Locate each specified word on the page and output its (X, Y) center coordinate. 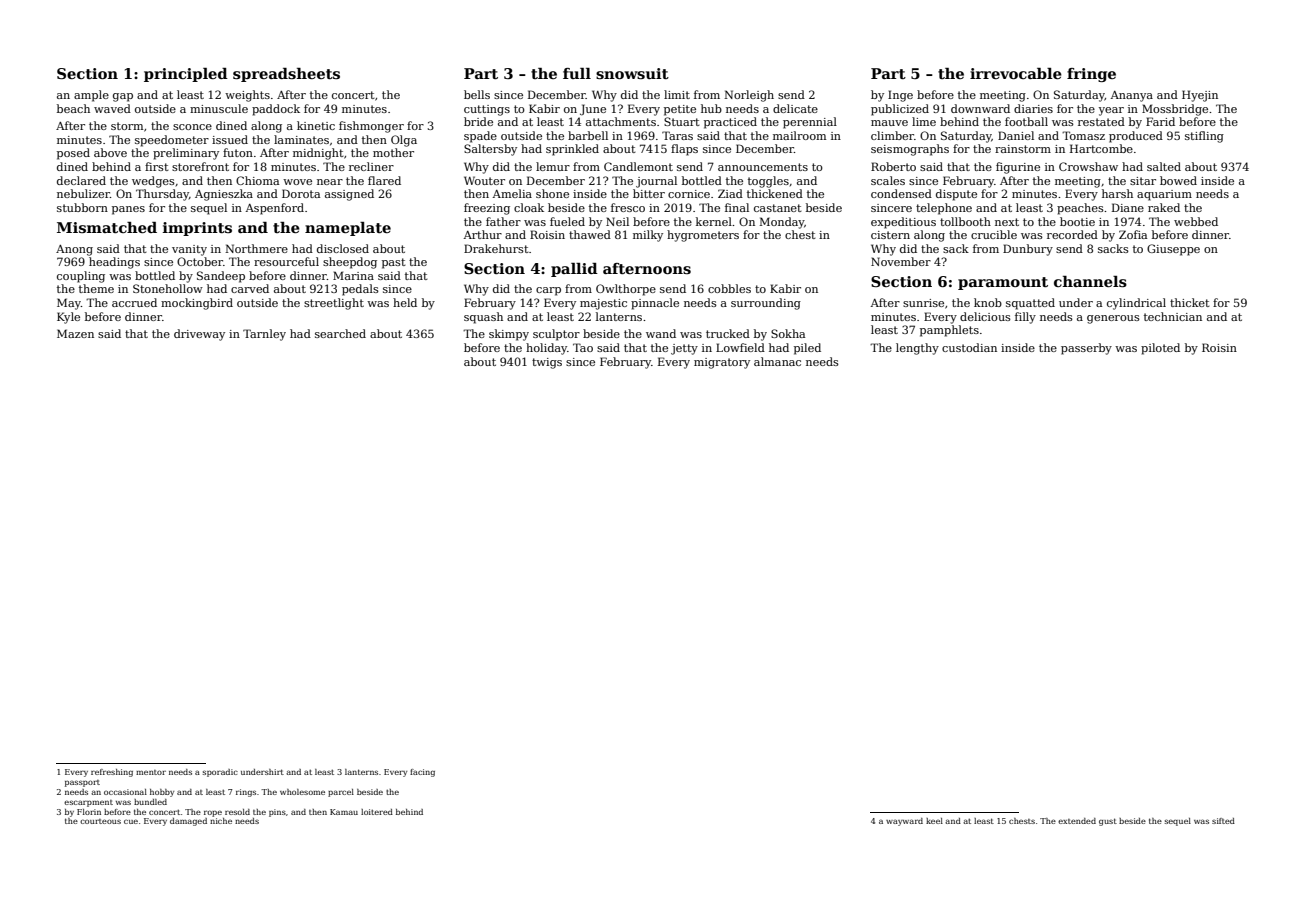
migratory (722, 363)
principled (186, 75)
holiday (546, 349)
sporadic (220, 773)
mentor (151, 772)
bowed (1178, 180)
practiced (730, 123)
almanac (777, 361)
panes (128, 210)
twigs (547, 363)
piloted (1160, 349)
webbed (1196, 221)
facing (422, 773)
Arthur (483, 234)
